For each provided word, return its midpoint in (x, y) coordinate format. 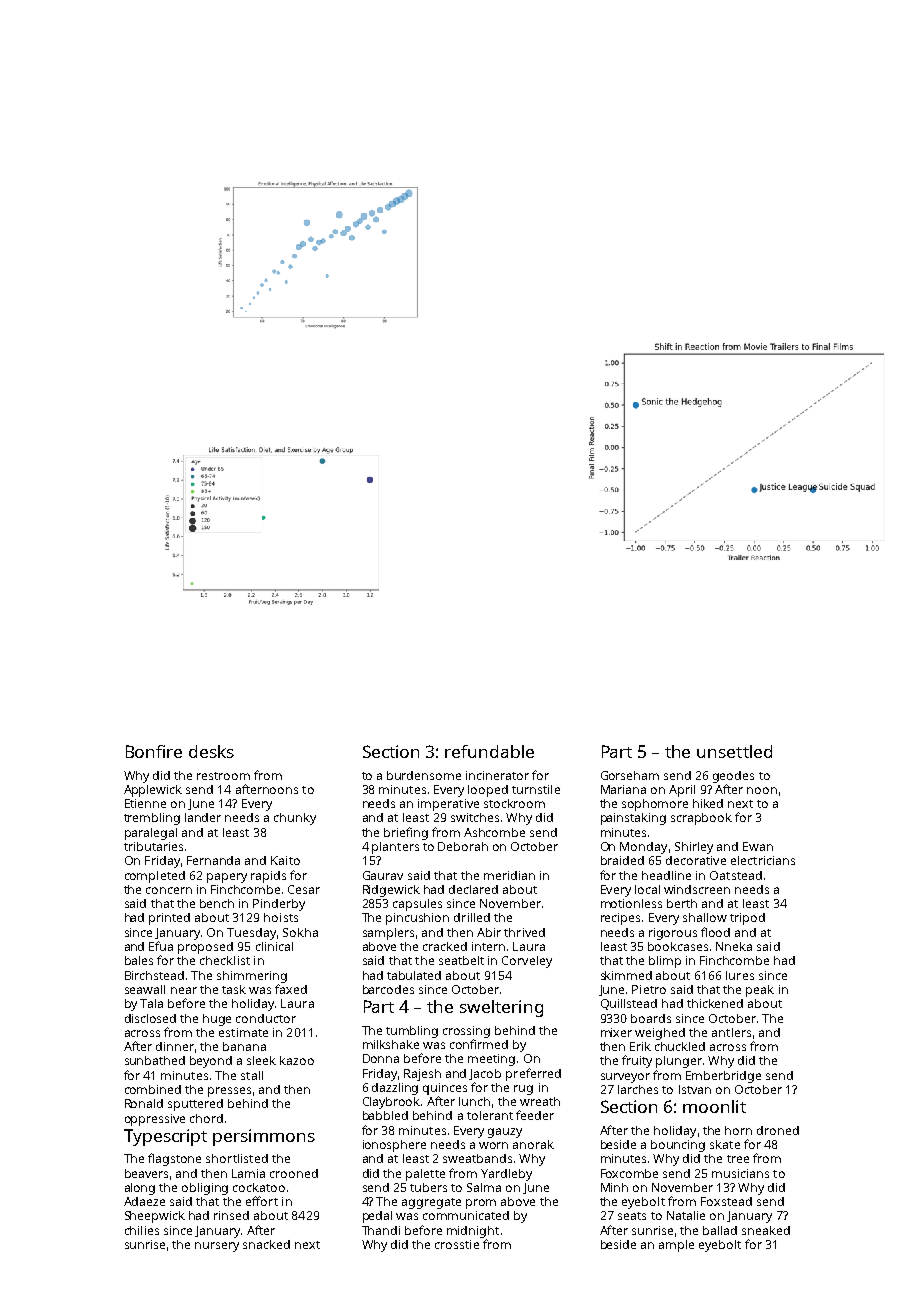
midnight (473, 1232)
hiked (708, 803)
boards (651, 1018)
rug (523, 1090)
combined (153, 1089)
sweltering (501, 1008)
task (234, 989)
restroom (223, 776)
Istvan (695, 1089)
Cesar (304, 889)
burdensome (424, 775)
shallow (705, 917)
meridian (509, 875)
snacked (266, 1244)
